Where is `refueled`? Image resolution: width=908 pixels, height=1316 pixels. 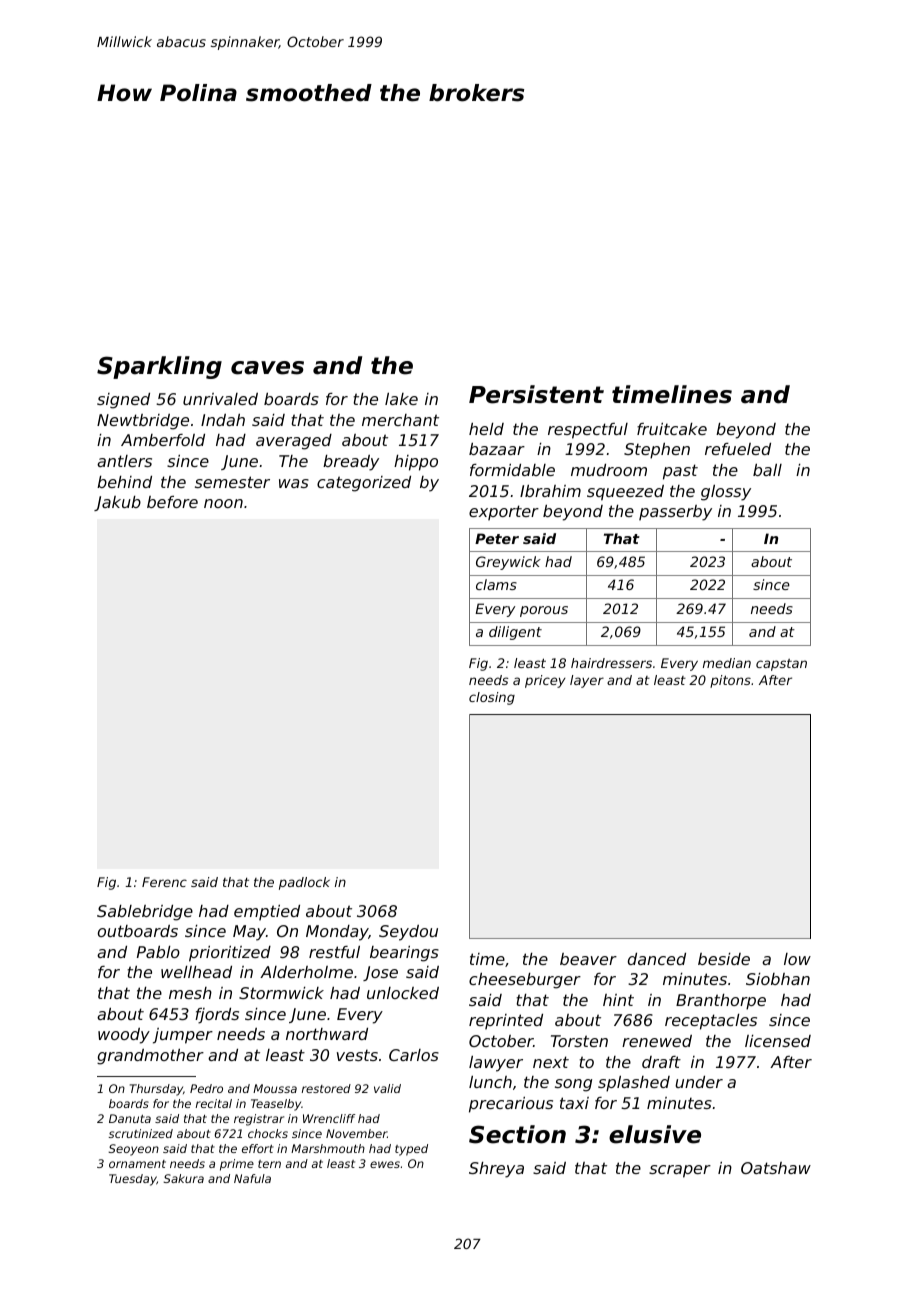
refueled is located at coordinates (738, 449).
